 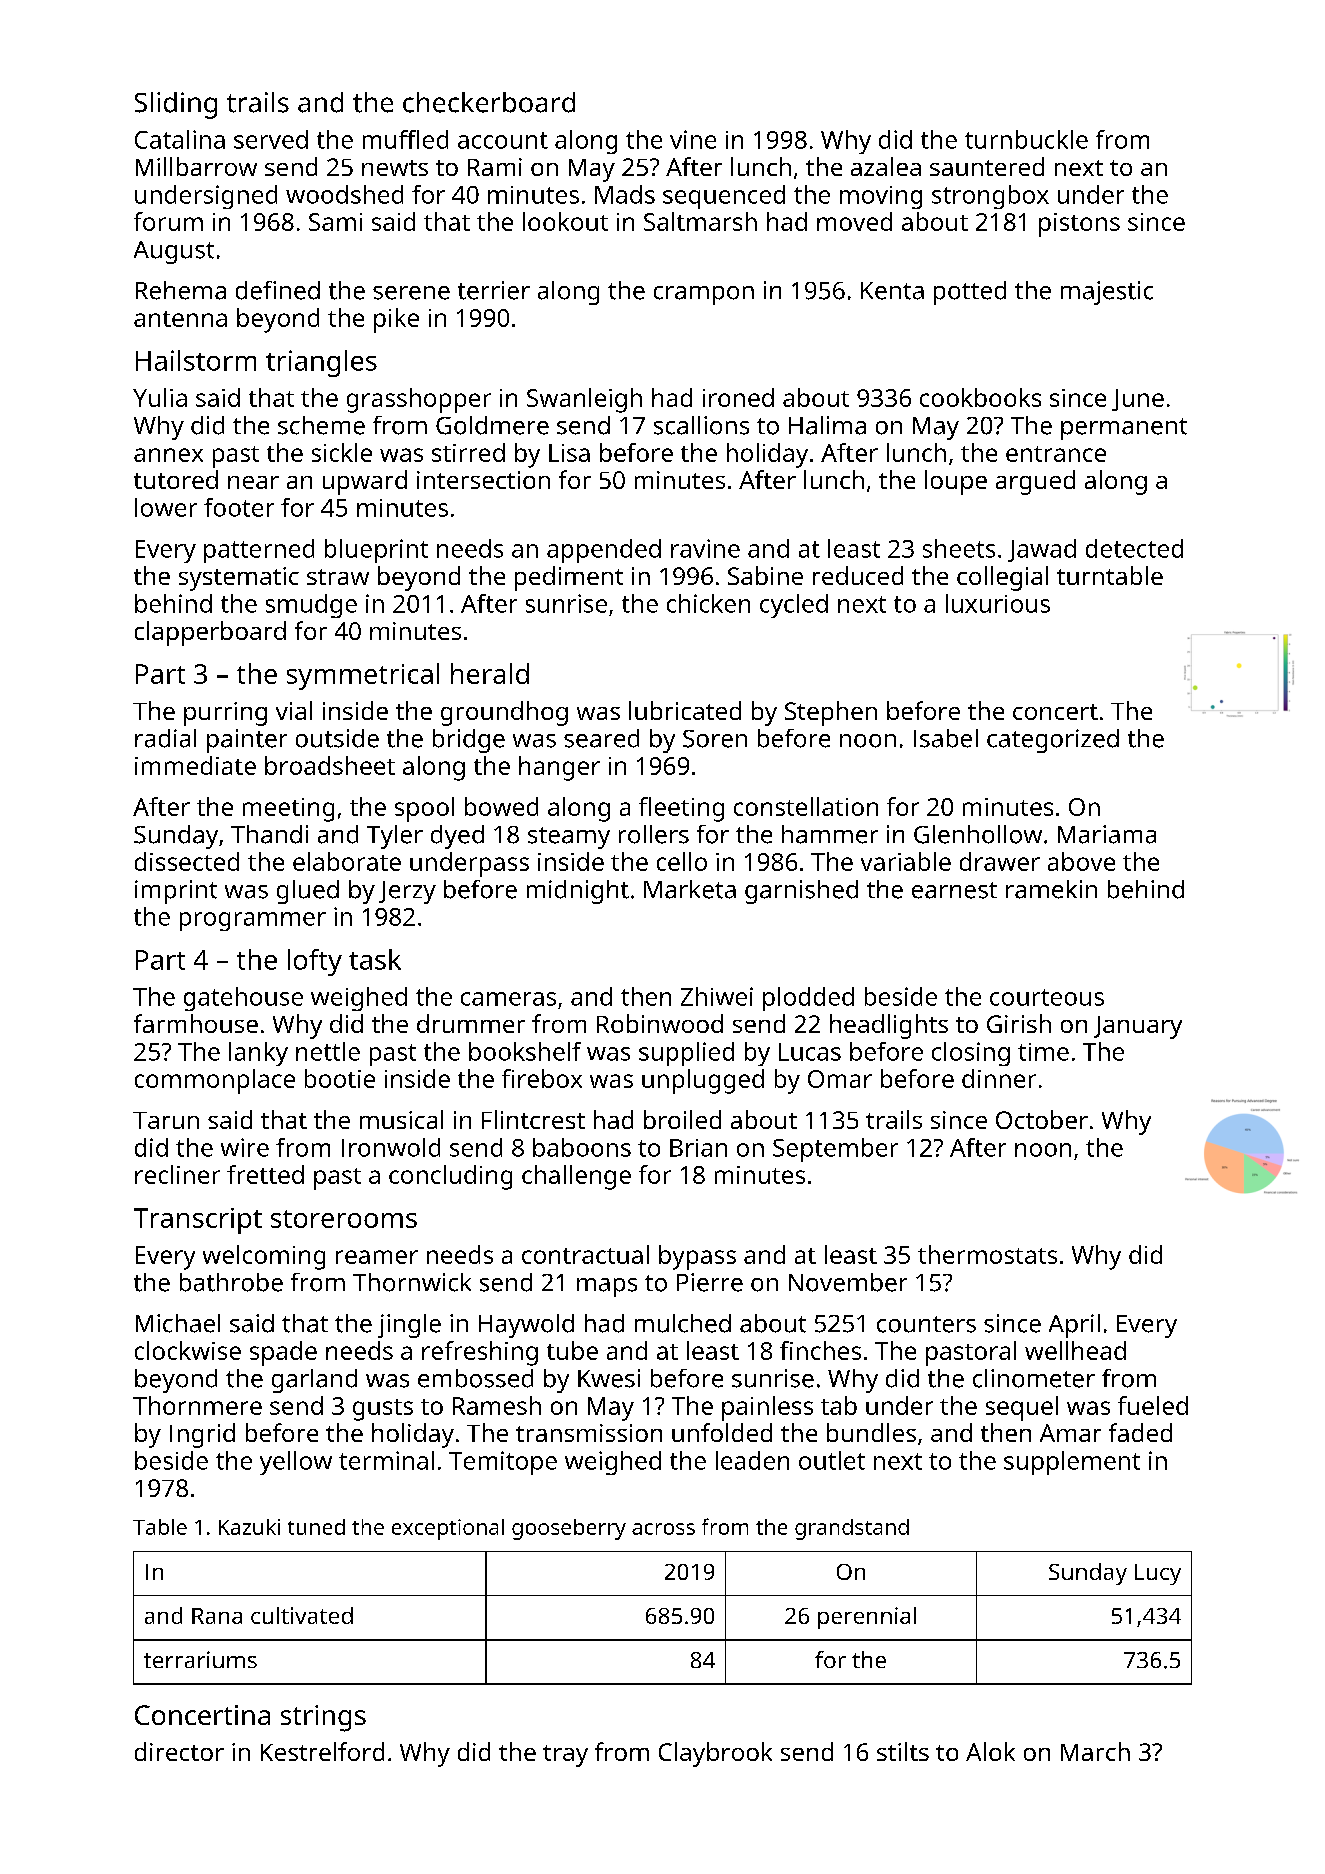 What do you see at coordinates (391, 1147) in the screenshot?
I see `Ironwold` at bounding box center [391, 1147].
